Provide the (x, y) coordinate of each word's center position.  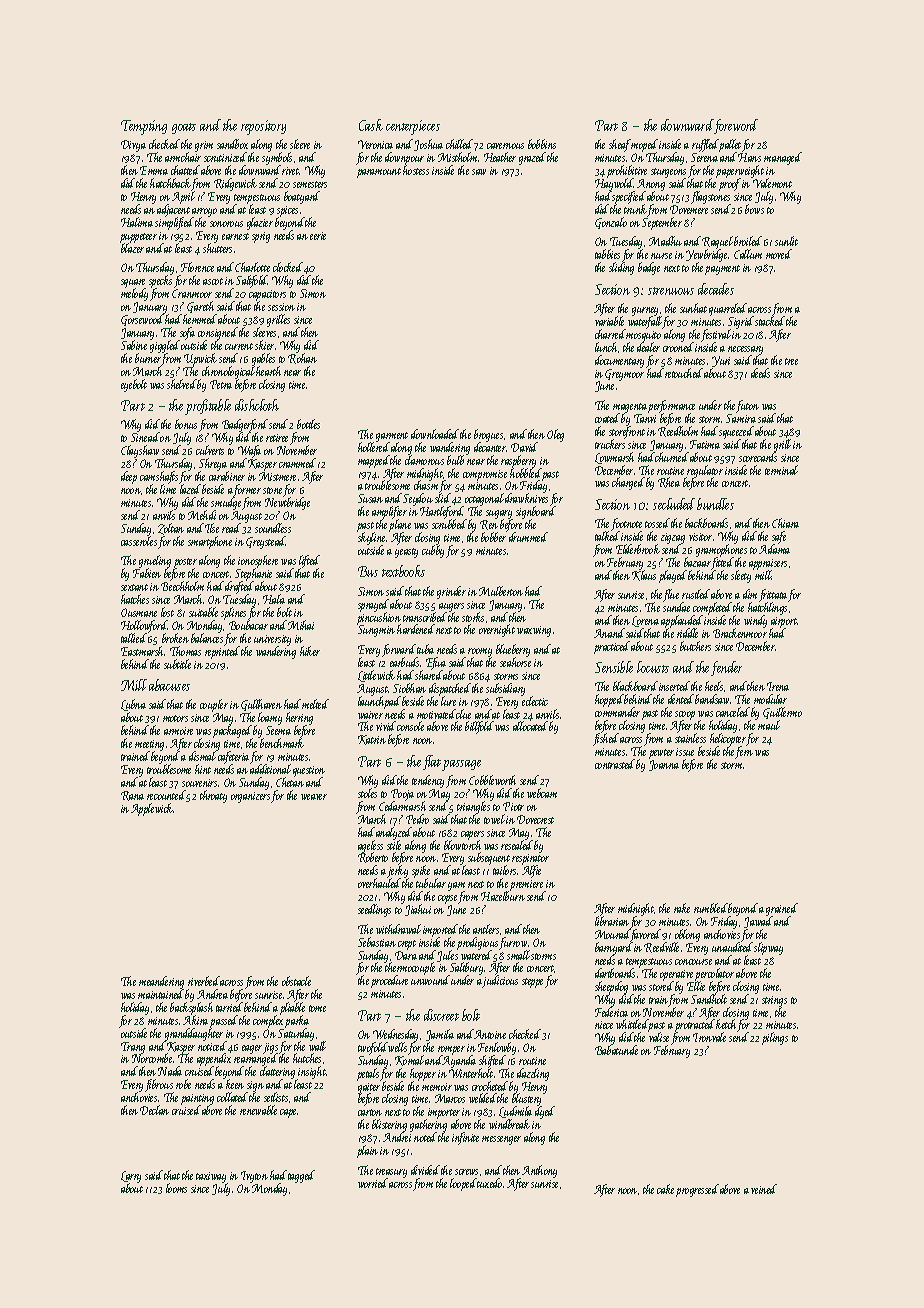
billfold (479, 727)
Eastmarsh (143, 651)
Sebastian (377, 942)
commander (617, 712)
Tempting (144, 127)
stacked (770, 321)
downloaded (435, 434)
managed (783, 158)
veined (764, 1189)
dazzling (533, 1074)
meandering (161, 982)
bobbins (542, 144)
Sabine (134, 345)
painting (197, 1100)
